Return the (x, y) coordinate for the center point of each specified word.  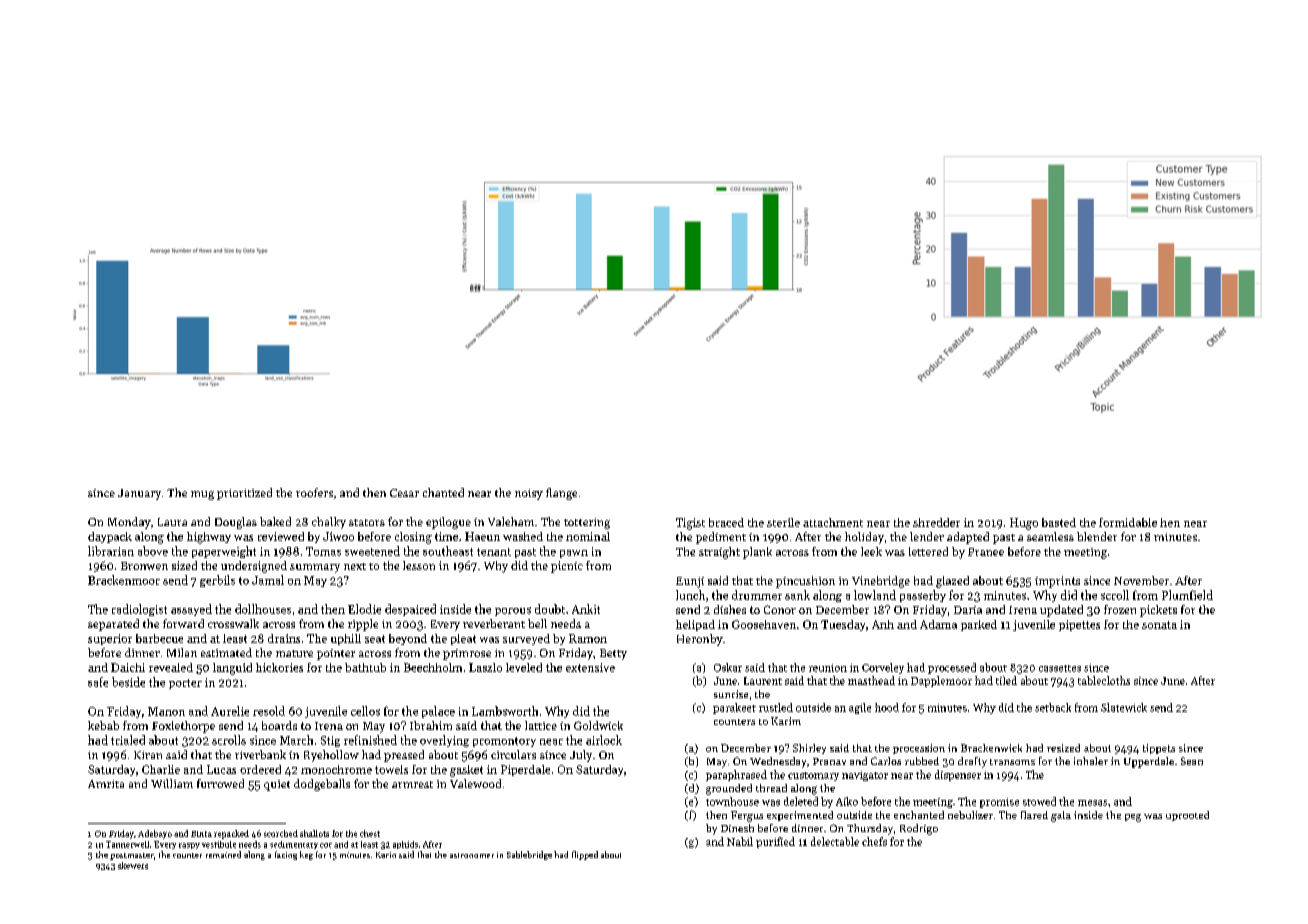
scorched (281, 833)
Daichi (128, 667)
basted (1059, 522)
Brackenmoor (124, 580)
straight (719, 553)
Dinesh (737, 828)
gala (1061, 816)
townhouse (732, 801)
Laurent (763, 681)
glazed (952, 582)
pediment (721, 538)
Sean (1192, 761)
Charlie (161, 769)
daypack (110, 537)
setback (1053, 707)
